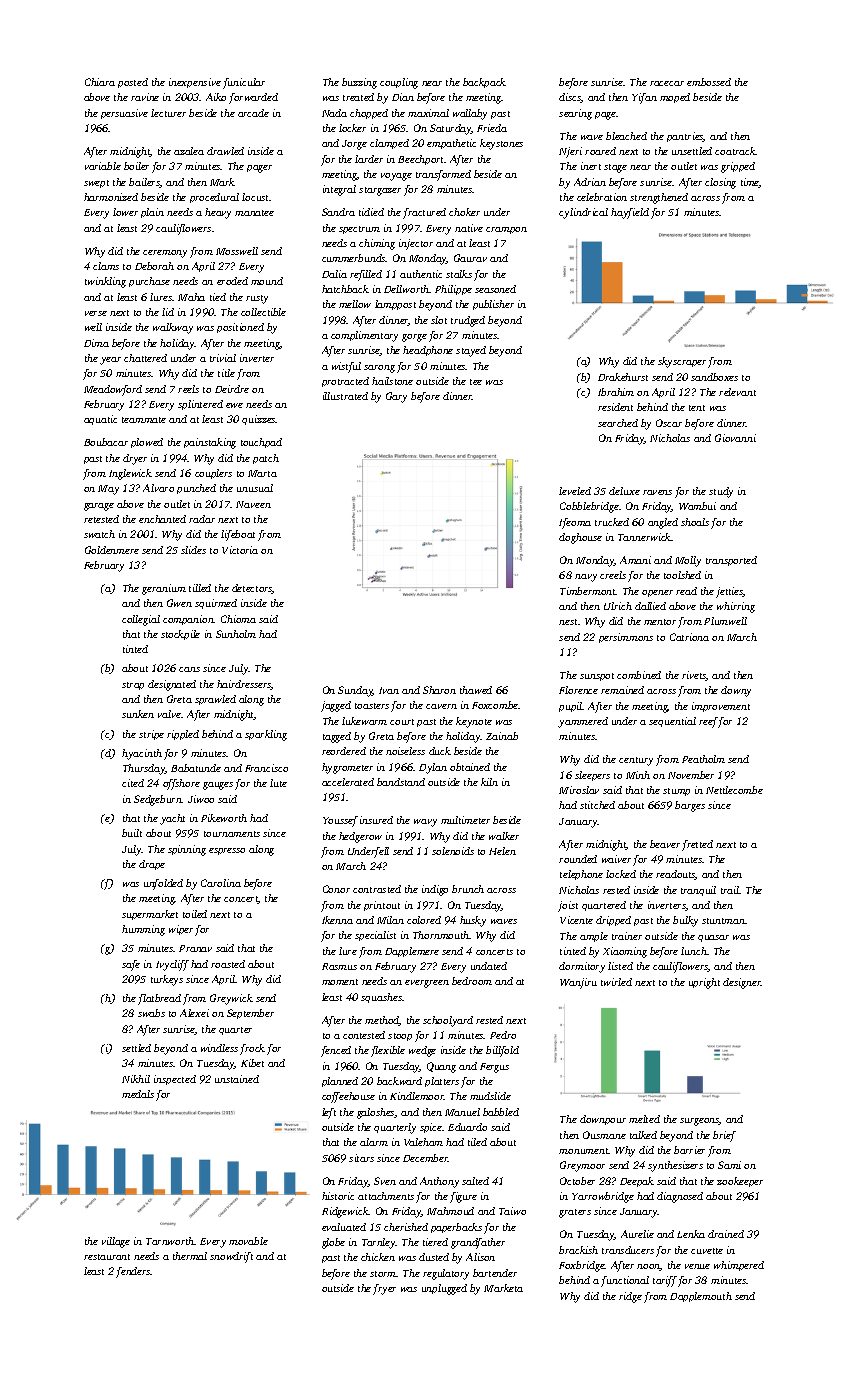 This image has width=849, height=1400. Describe the element at coordinates (694, 951) in the image. I see `lunch` at that location.
